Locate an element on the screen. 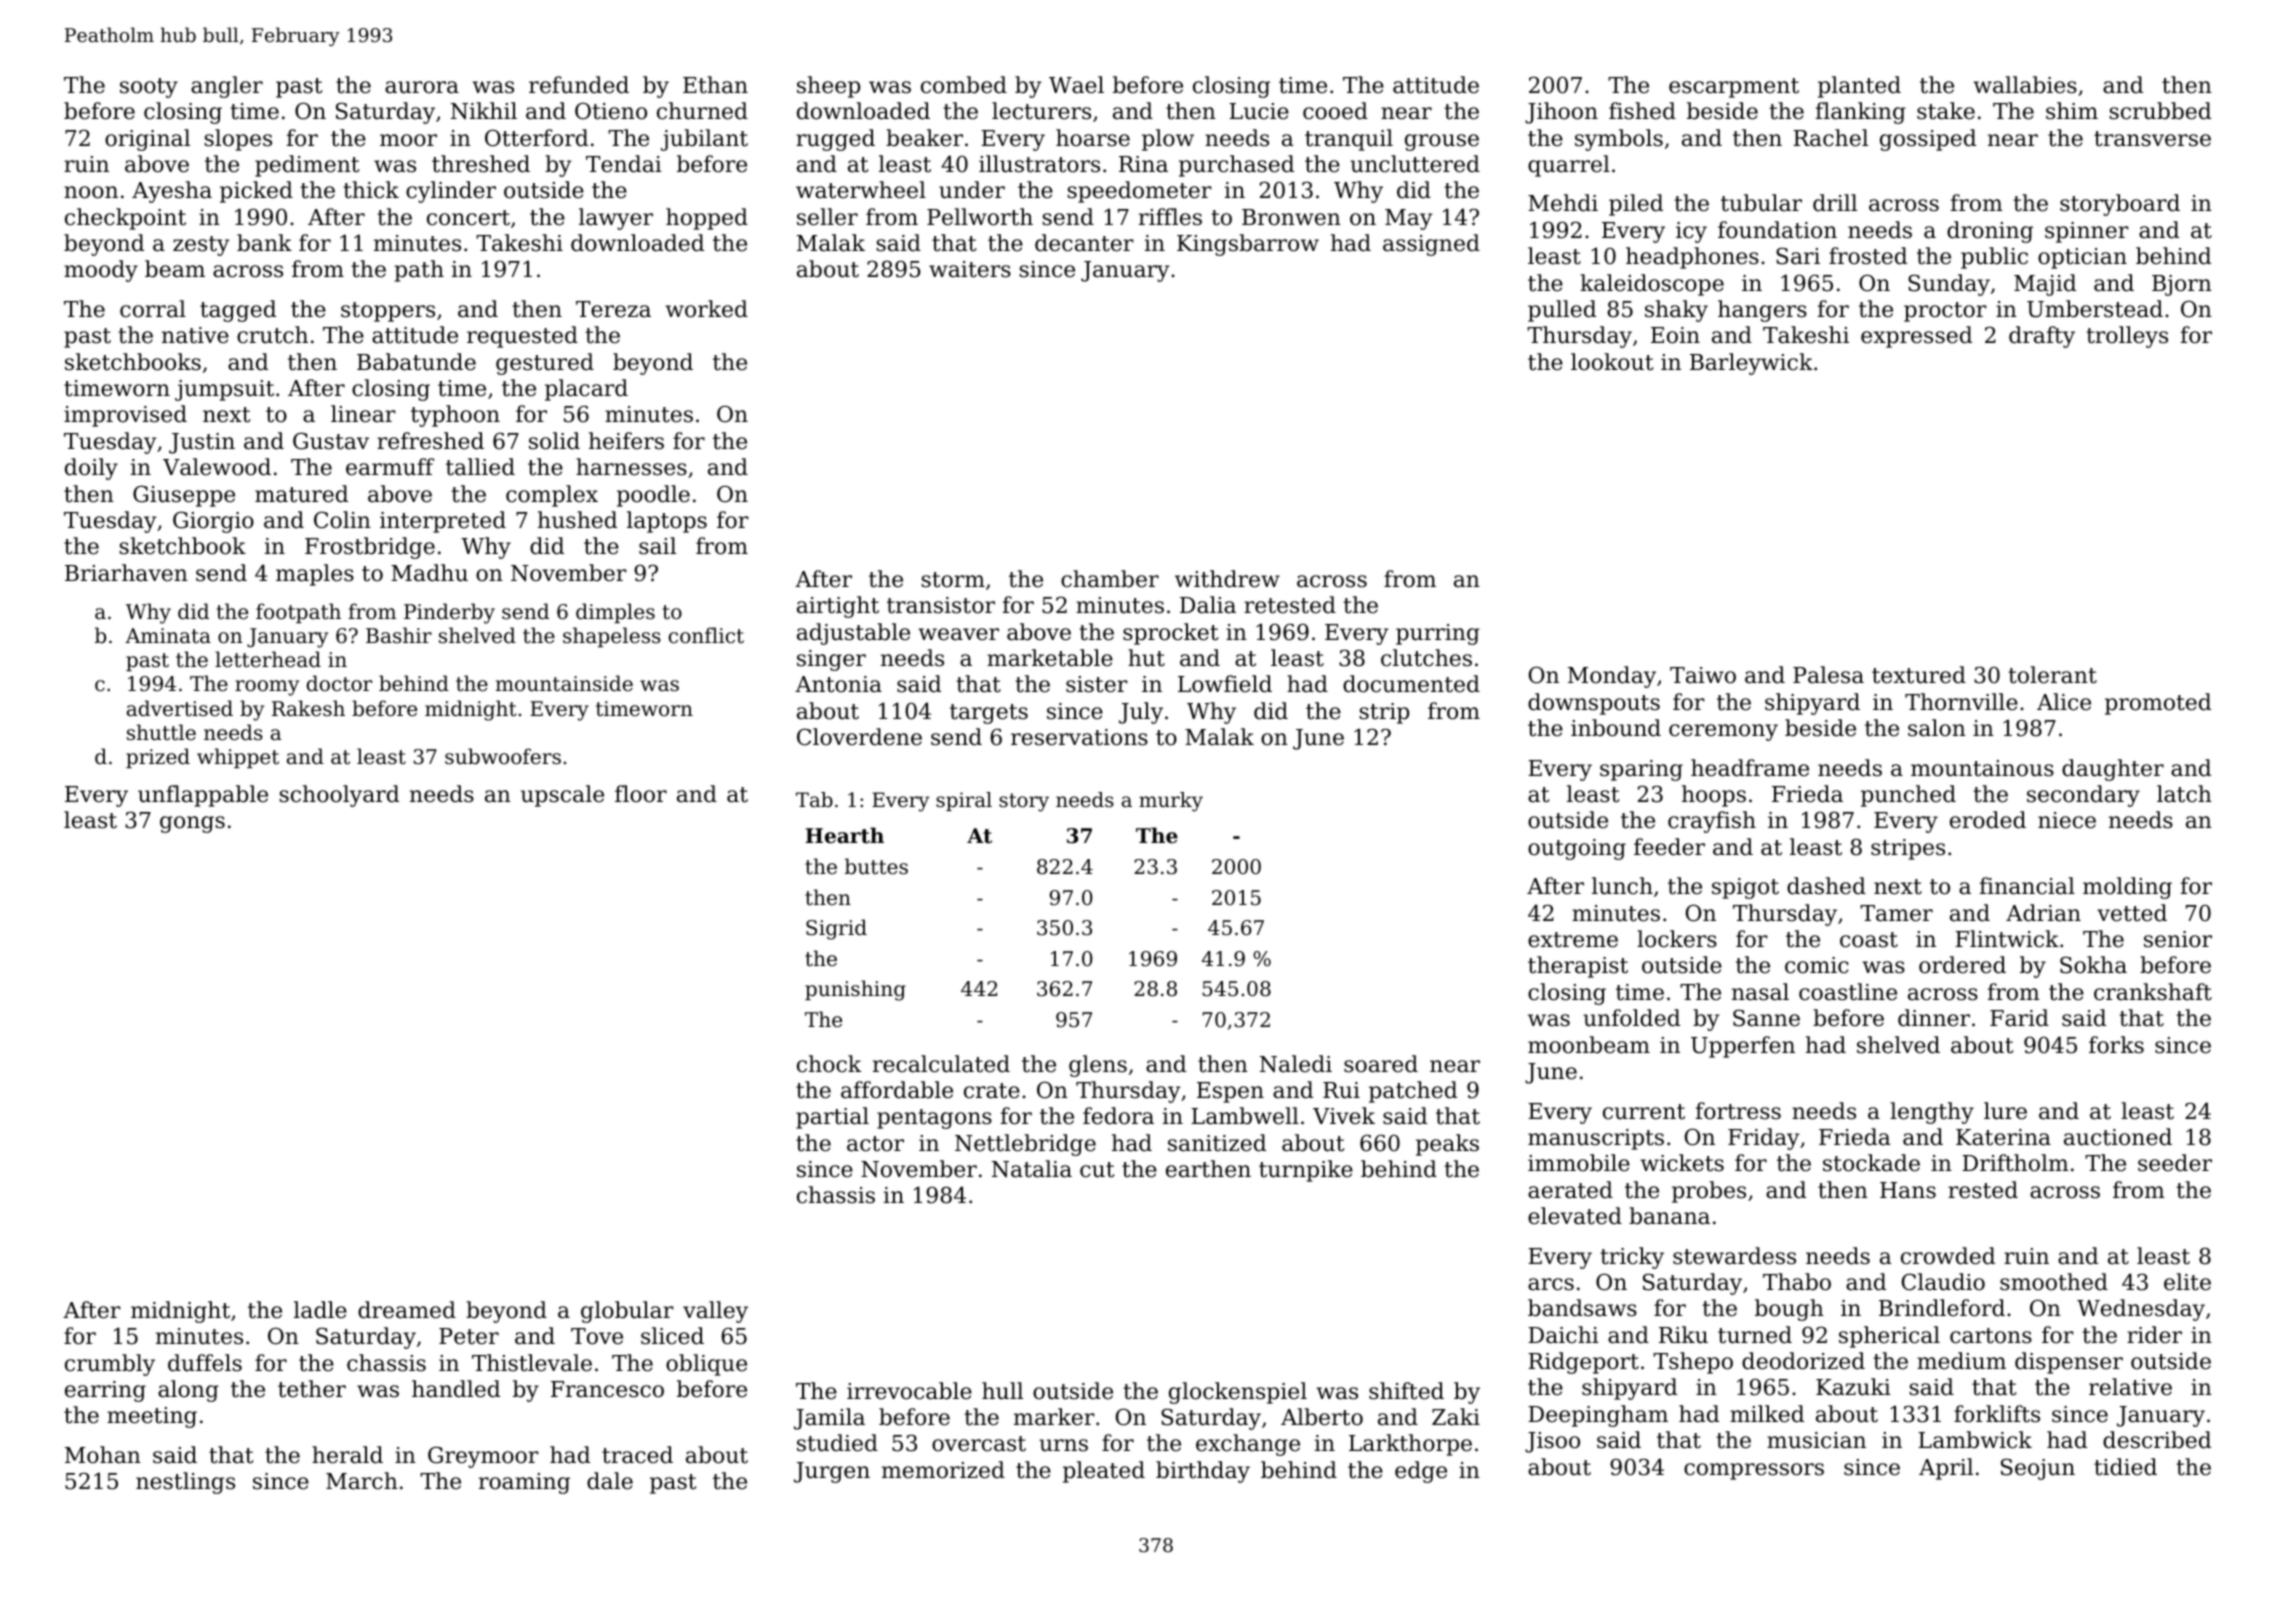 Image resolution: width=2276 pixels, height=1609 pixels. Claudio is located at coordinates (1943, 1282).
